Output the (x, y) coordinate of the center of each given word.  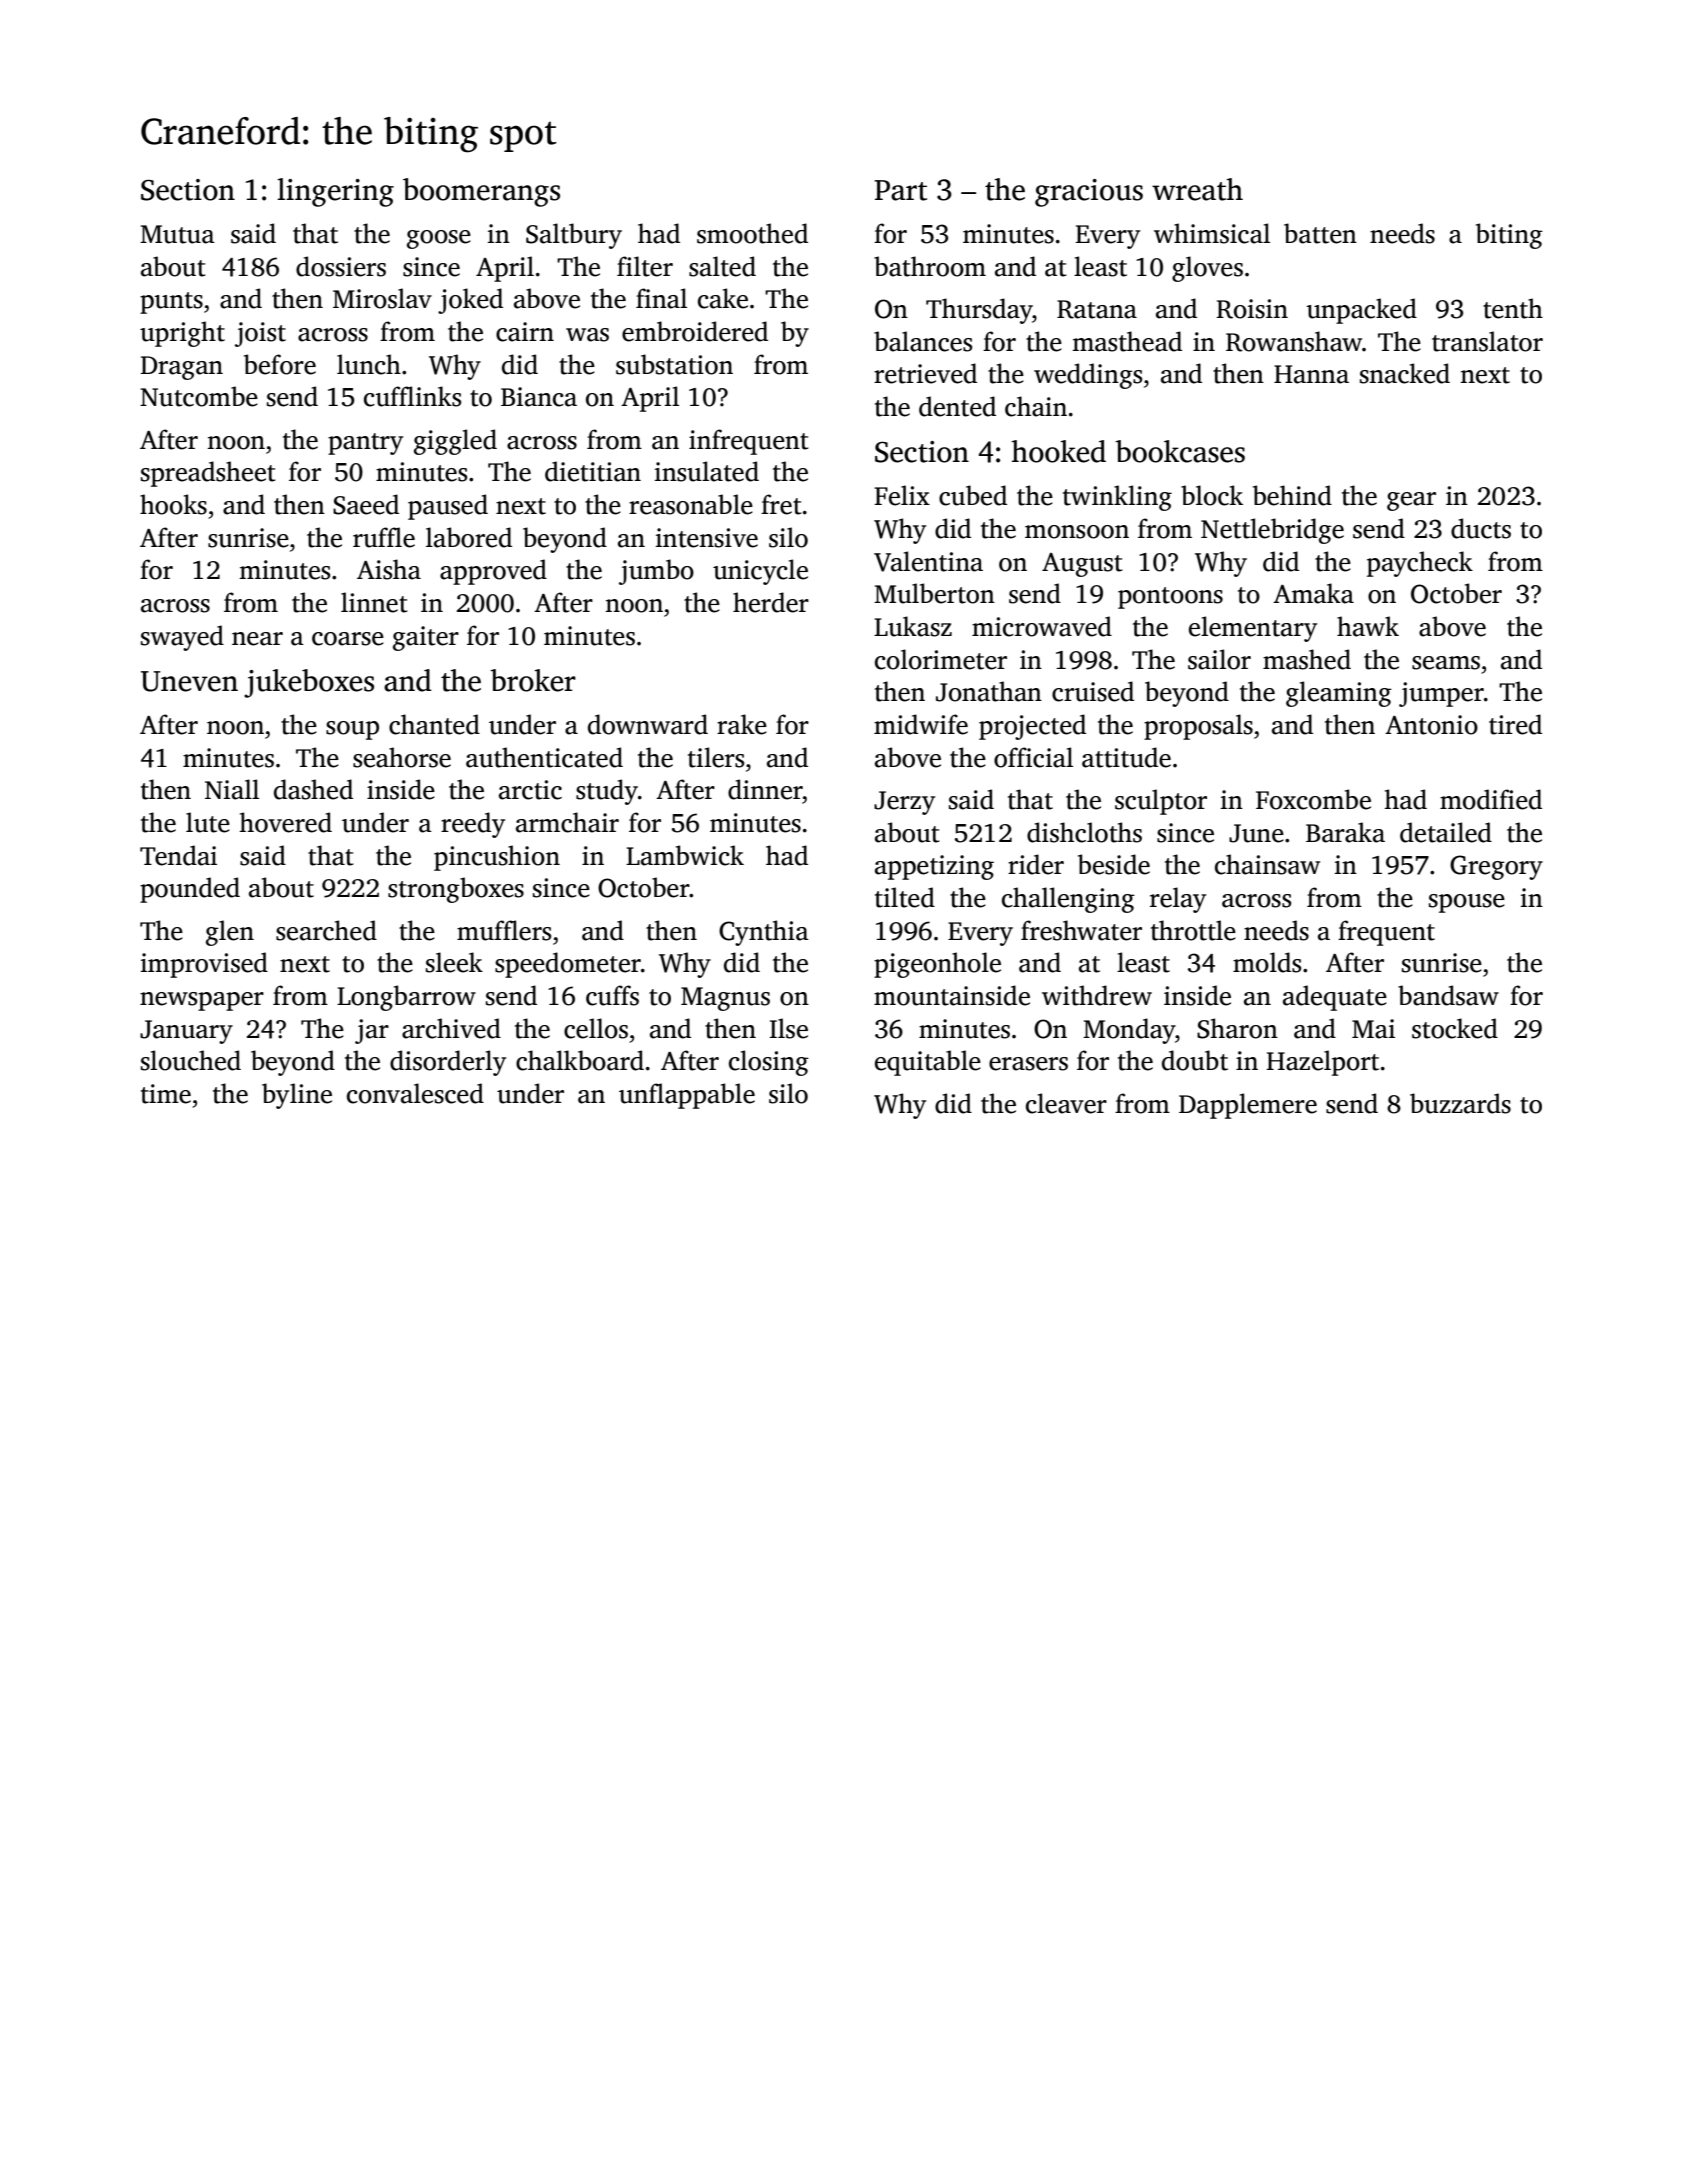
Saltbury (574, 236)
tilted (905, 897)
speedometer (568, 965)
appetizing (934, 867)
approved (493, 572)
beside (1114, 864)
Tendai (178, 855)
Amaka (1313, 593)
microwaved (1042, 626)
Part (900, 190)
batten (1320, 233)
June (1256, 833)
